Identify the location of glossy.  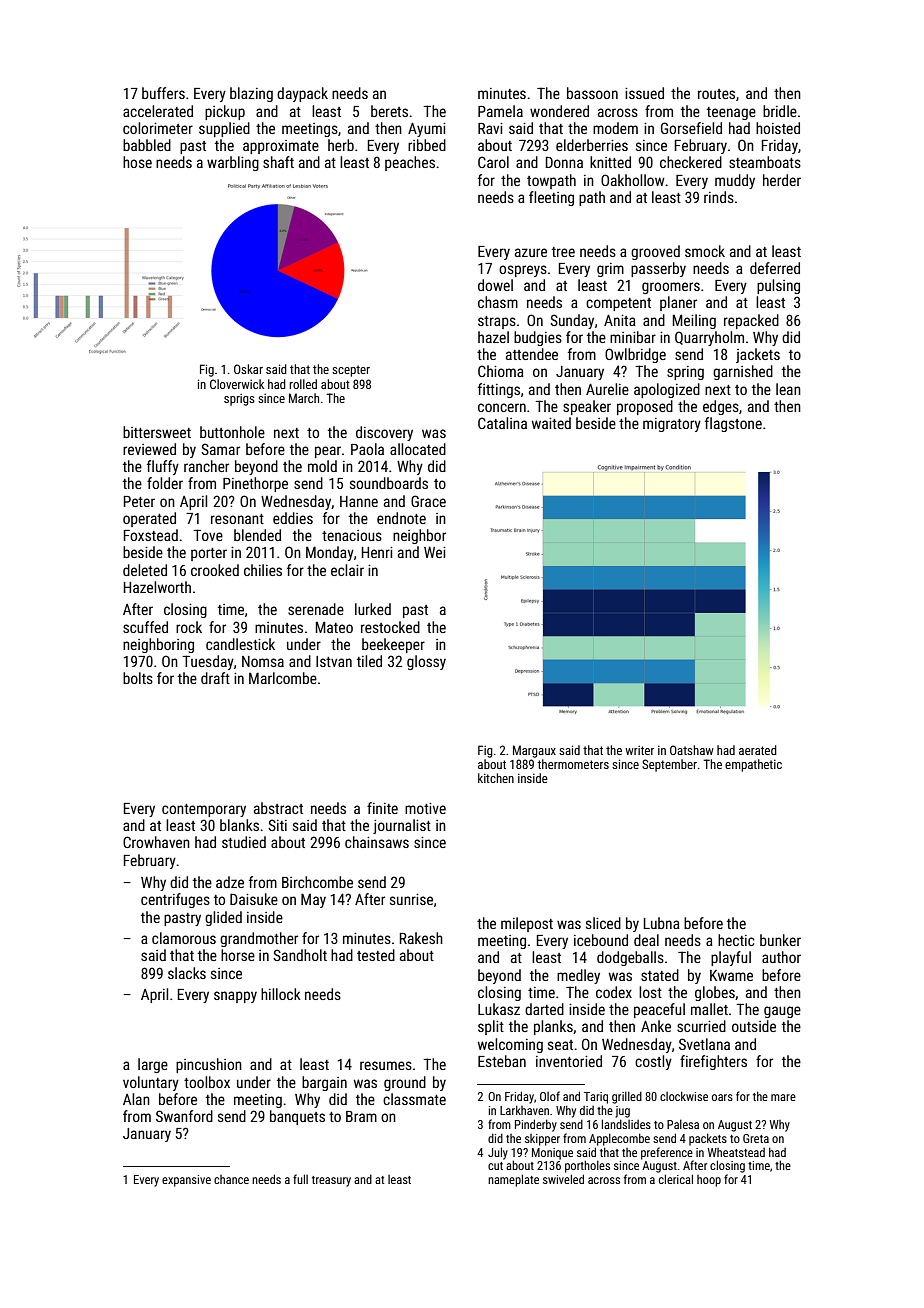
(426, 662).
